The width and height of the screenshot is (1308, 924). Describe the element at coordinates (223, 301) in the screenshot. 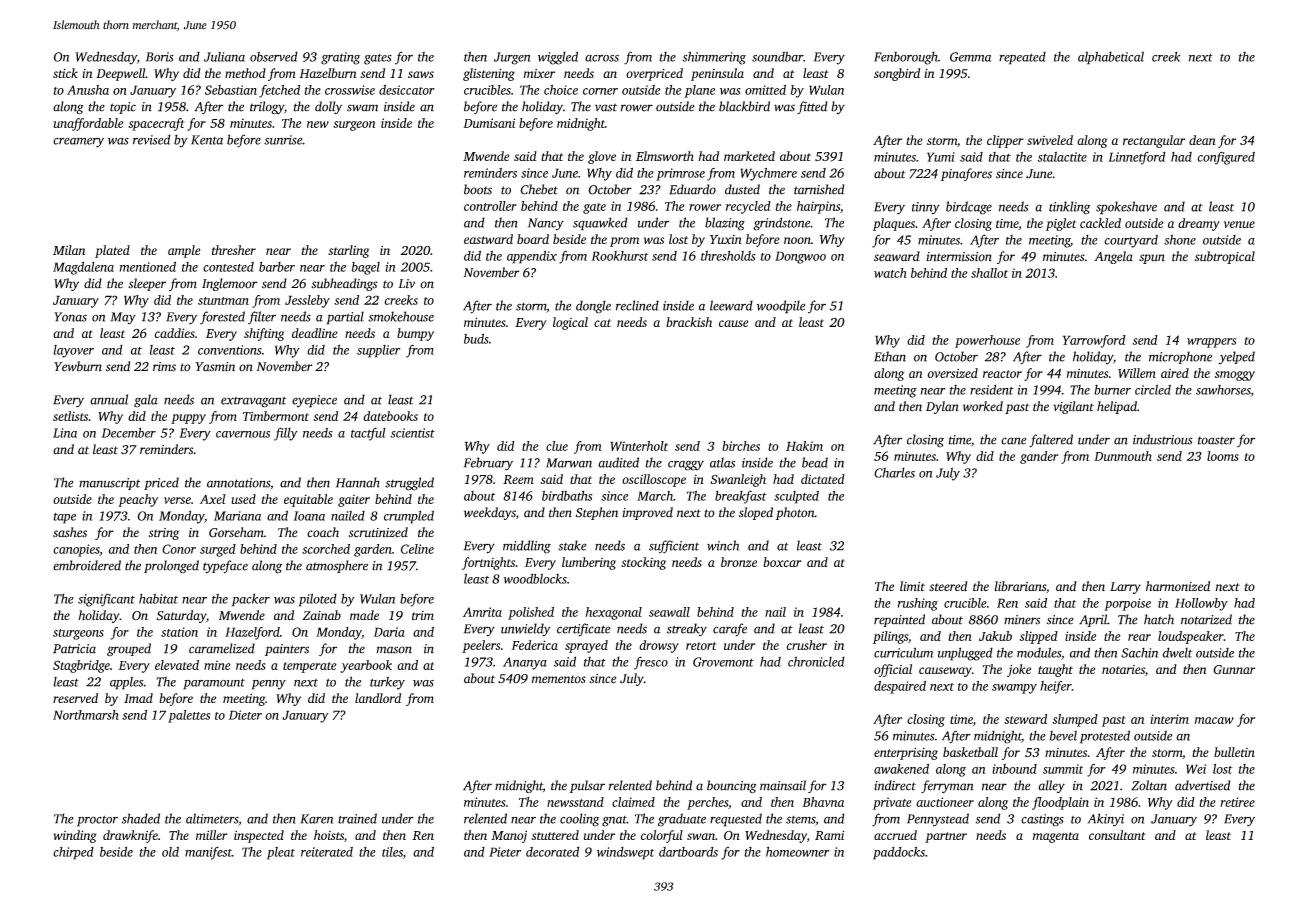

I see `stuntman` at that location.
